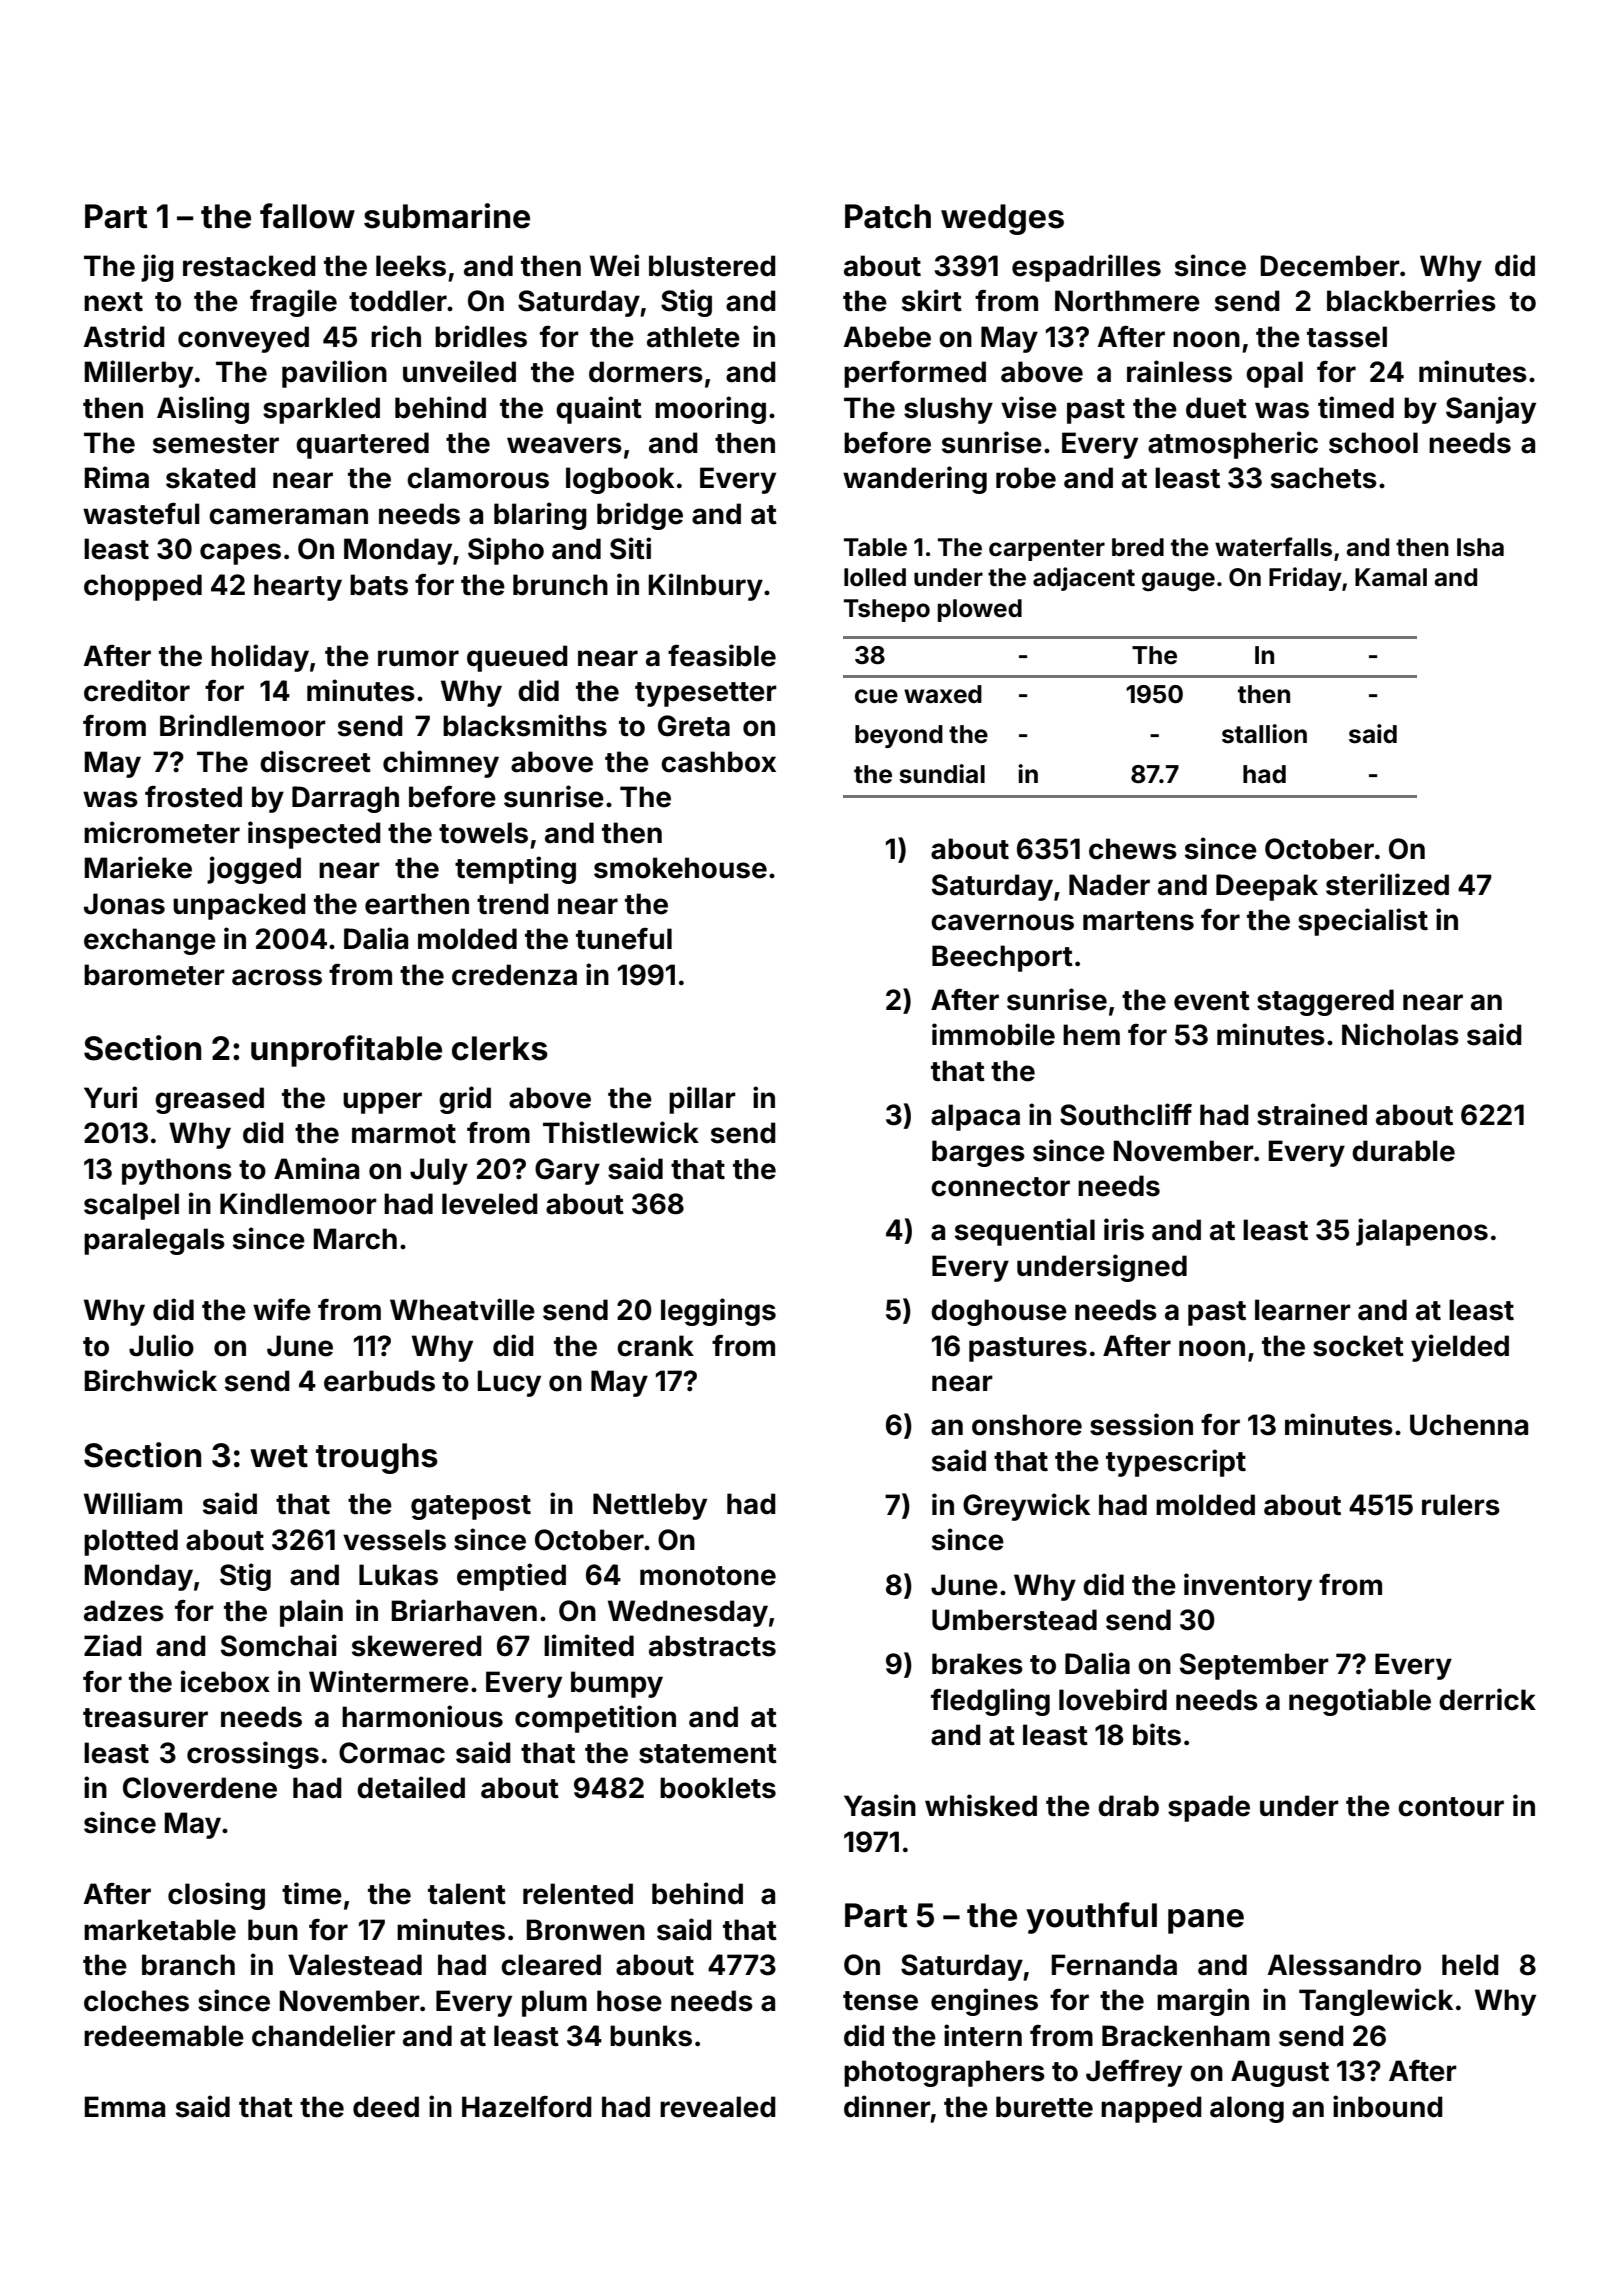 The width and height of the document is (1620, 2292). Describe the element at coordinates (483, 833) in the document. I see `towels` at that location.
